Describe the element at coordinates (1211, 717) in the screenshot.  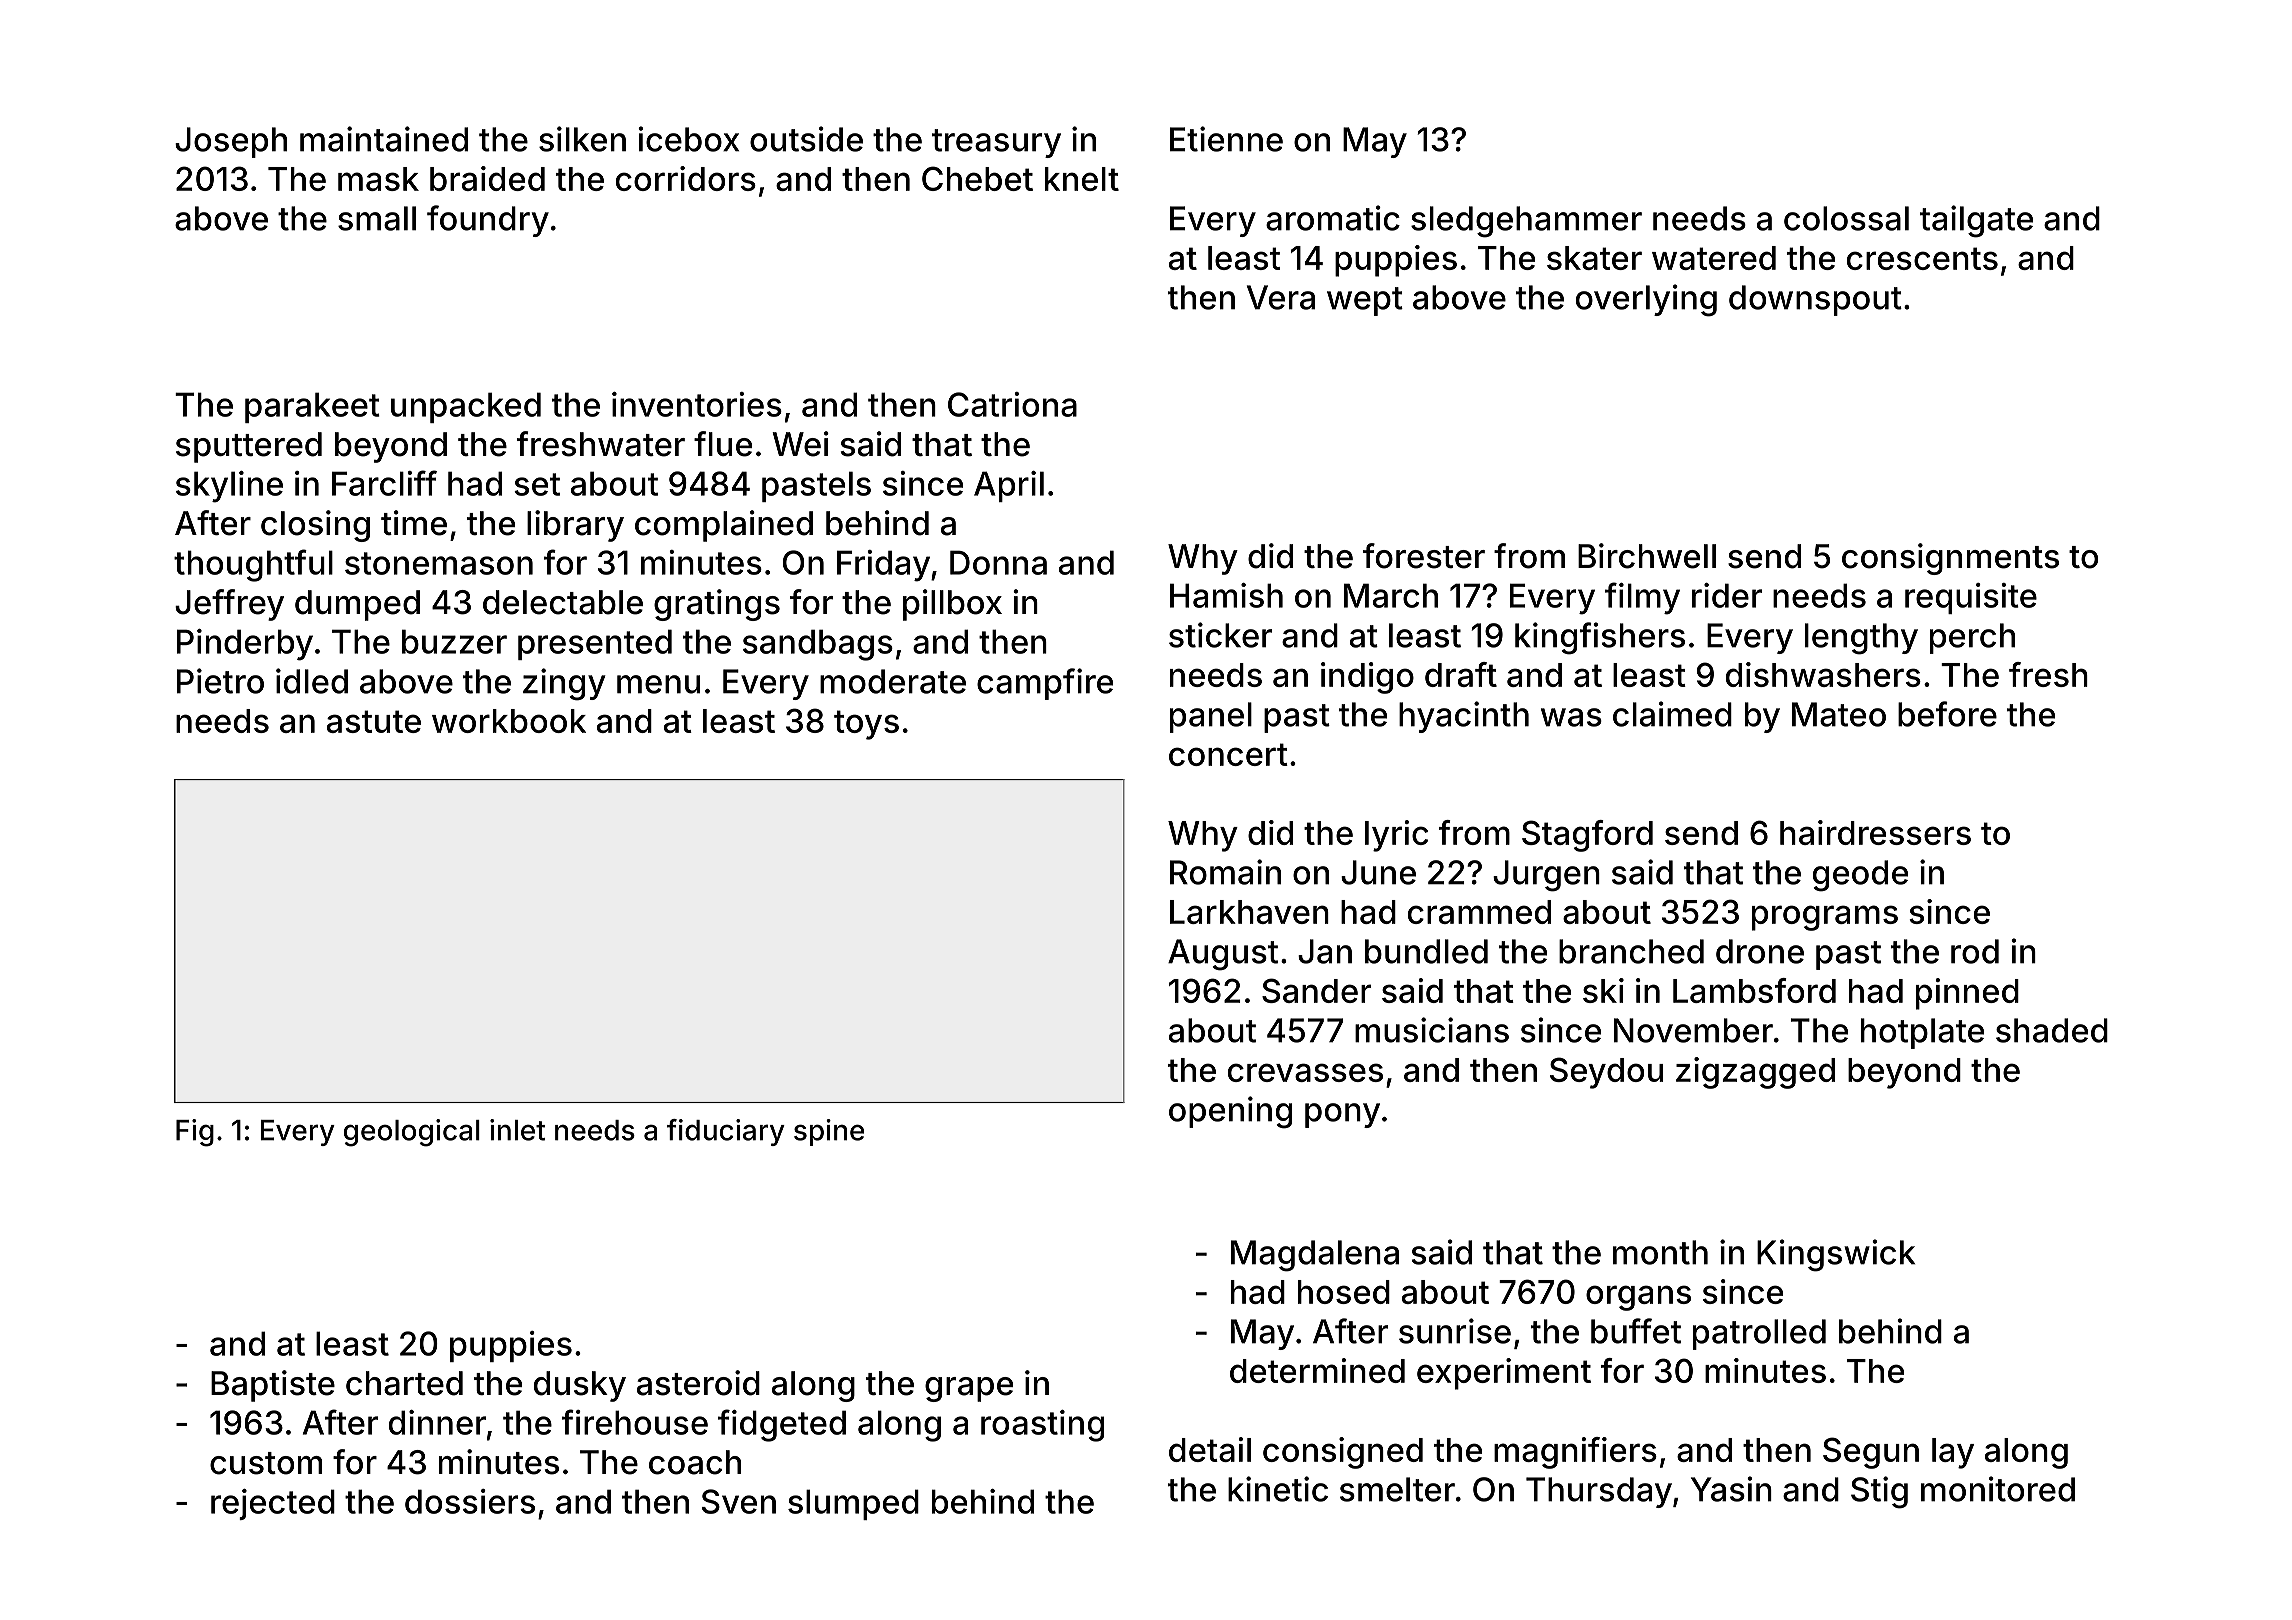
I see `panel` at that location.
